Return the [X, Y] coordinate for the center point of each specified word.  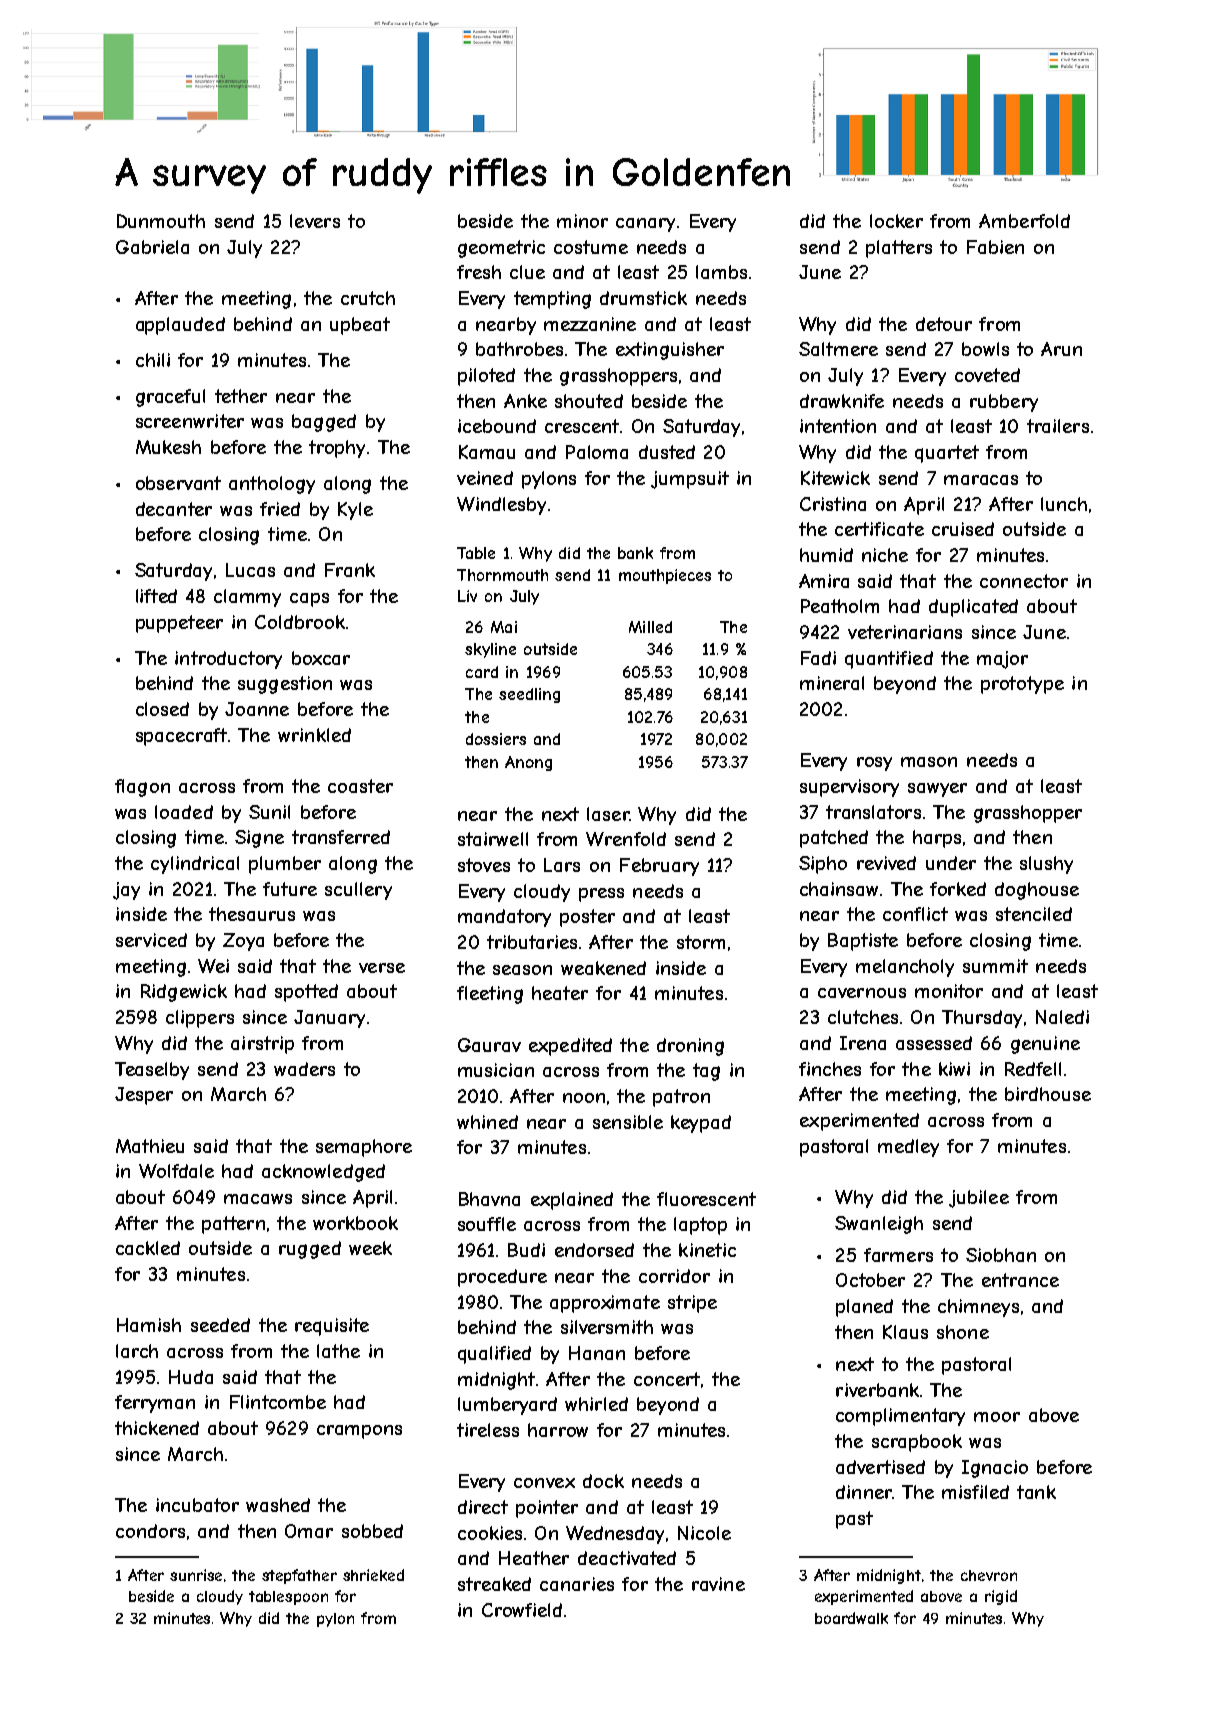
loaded [184, 812]
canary [645, 225]
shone [963, 1332]
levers [315, 221]
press [601, 895]
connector [1024, 581]
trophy [337, 449]
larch [137, 1351]
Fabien [995, 247]
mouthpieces [665, 576]
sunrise [196, 1575]
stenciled [1034, 914]
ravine [718, 1584]
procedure [502, 1278]
